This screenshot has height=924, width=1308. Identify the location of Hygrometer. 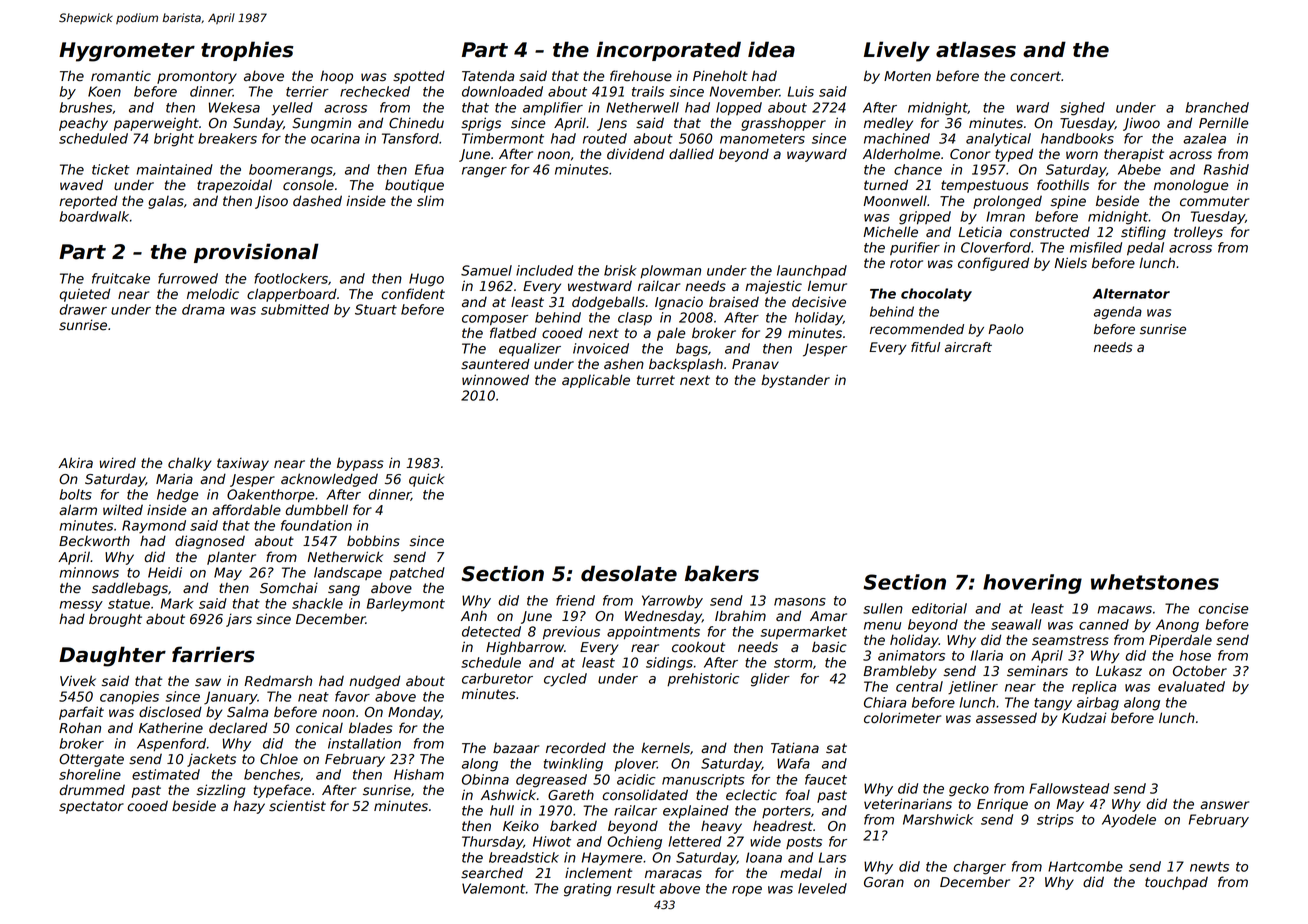
(127, 52).
